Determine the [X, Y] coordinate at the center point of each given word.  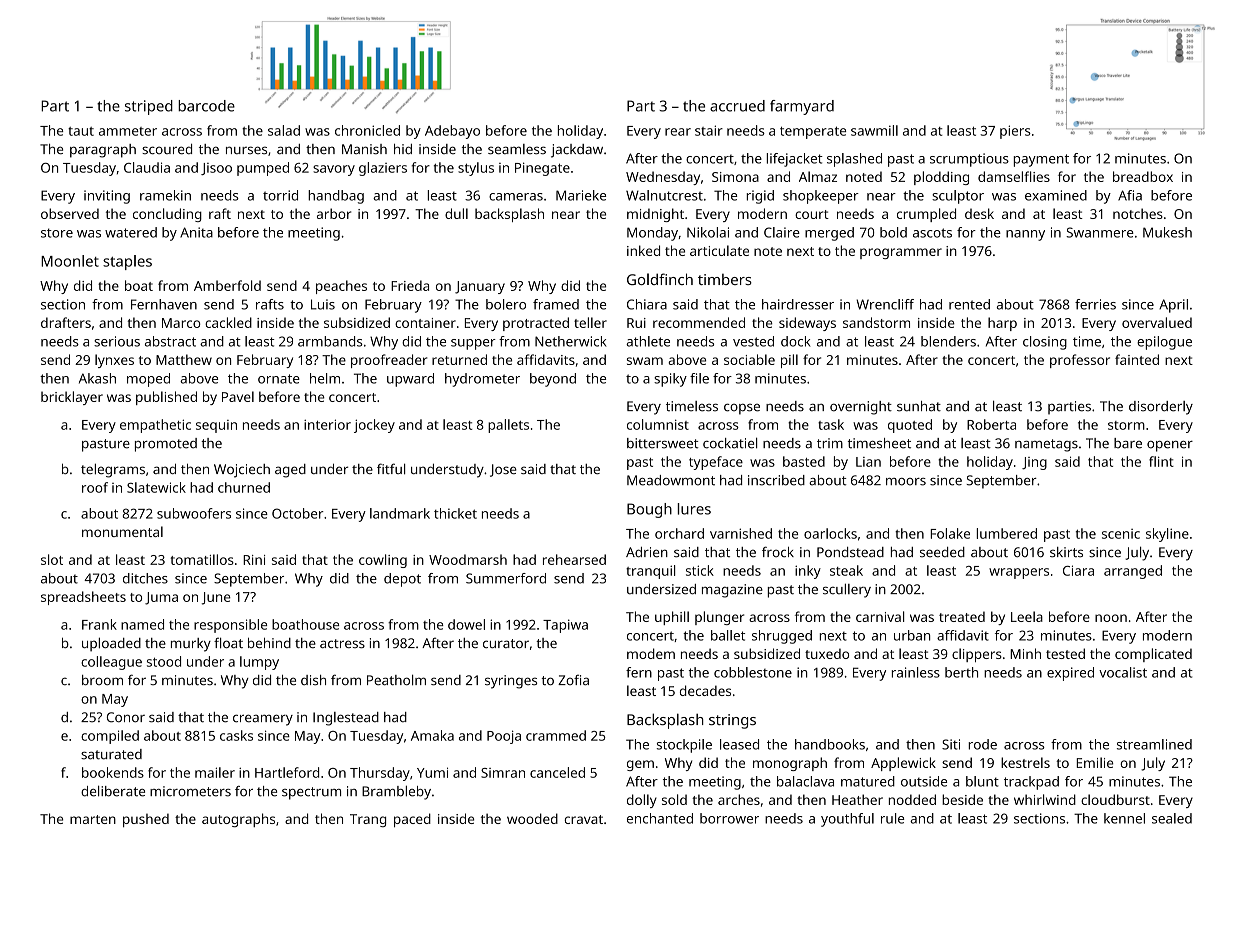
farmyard [802, 107]
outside [924, 781]
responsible [230, 626]
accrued [737, 106]
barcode [206, 106]
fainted [1137, 359]
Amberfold [227, 285]
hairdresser [798, 304]
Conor [126, 717]
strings [732, 721]
